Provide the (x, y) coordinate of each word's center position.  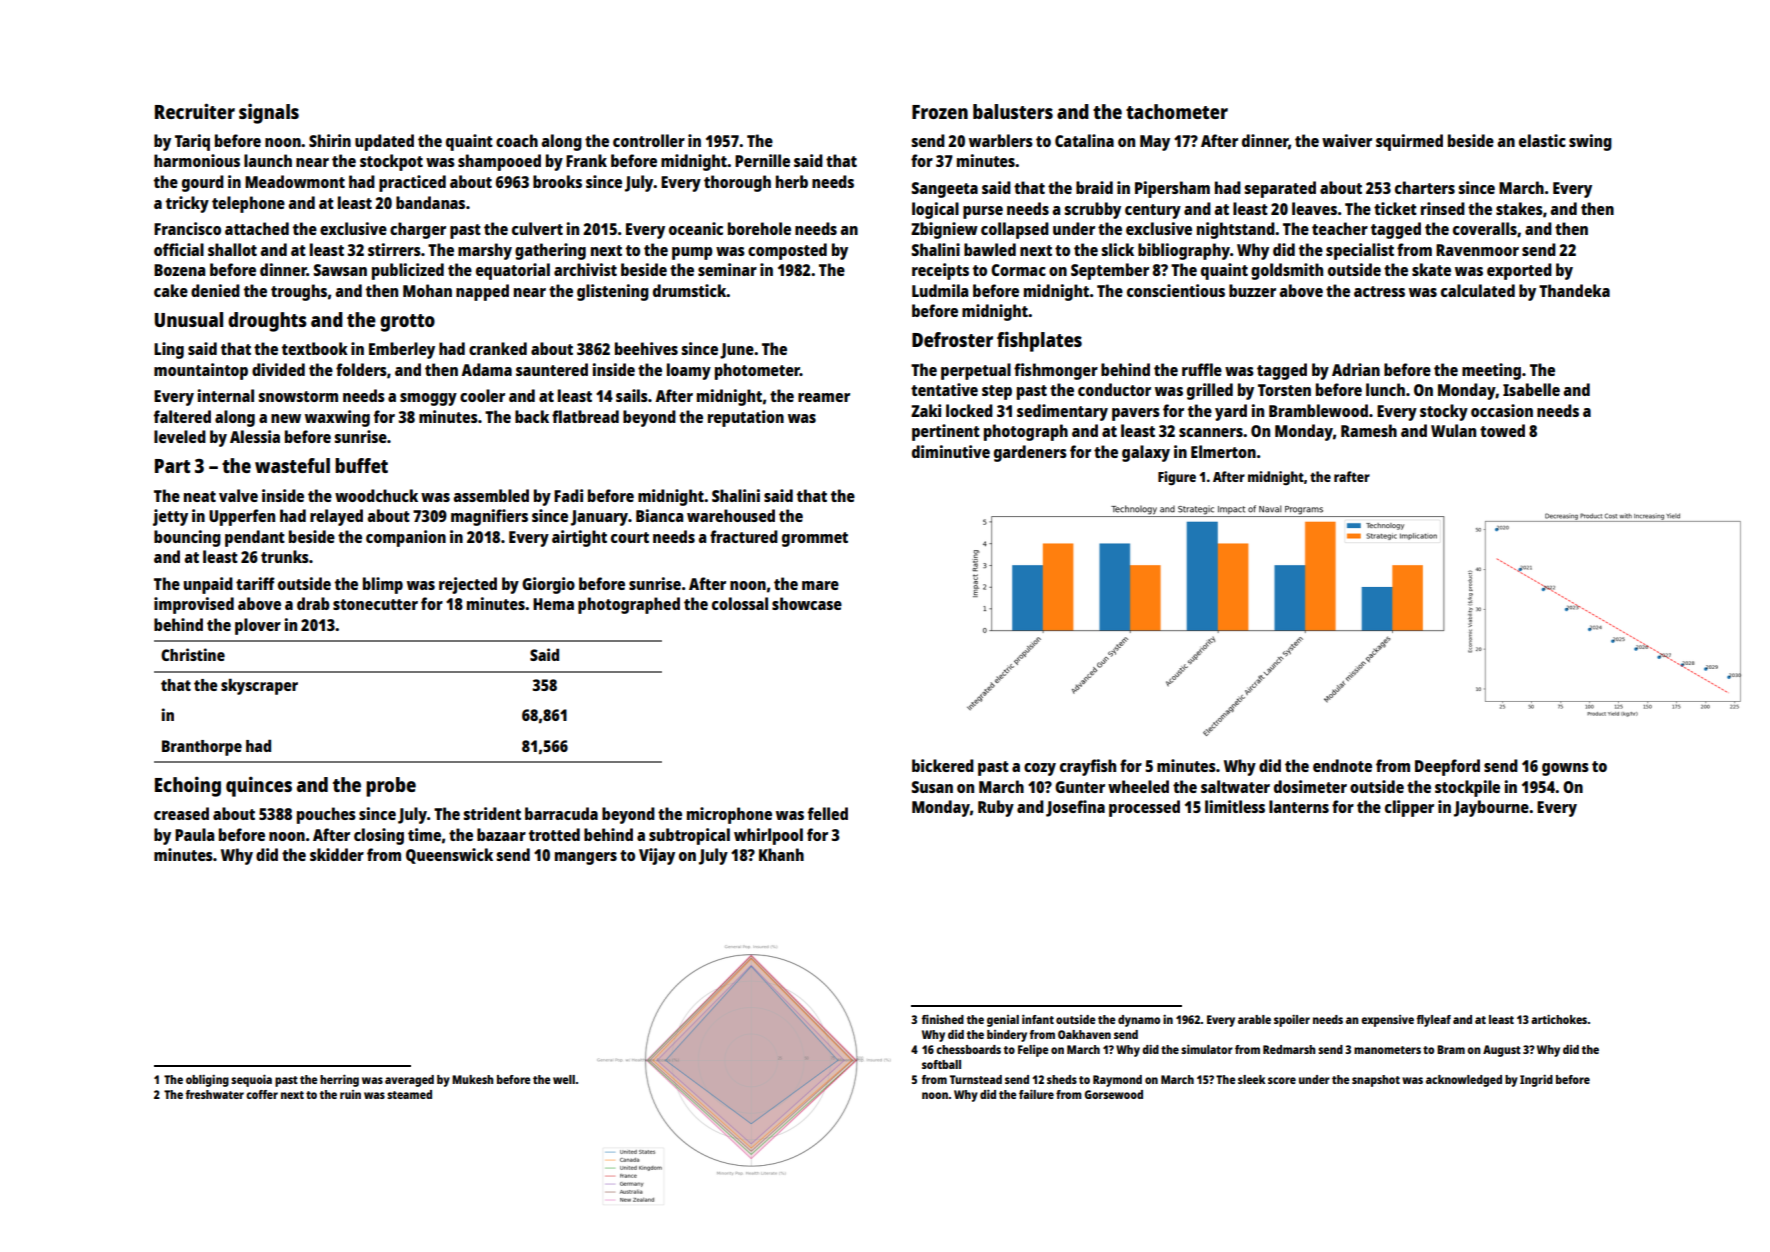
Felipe (1033, 1051)
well (564, 1079)
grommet (815, 539)
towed (1502, 430)
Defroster (952, 339)
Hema (553, 604)
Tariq (192, 142)
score (1282, 1080)
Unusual (189, 319)
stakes (1519, 208)
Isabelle (1531, 389)
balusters (1013, 111)
